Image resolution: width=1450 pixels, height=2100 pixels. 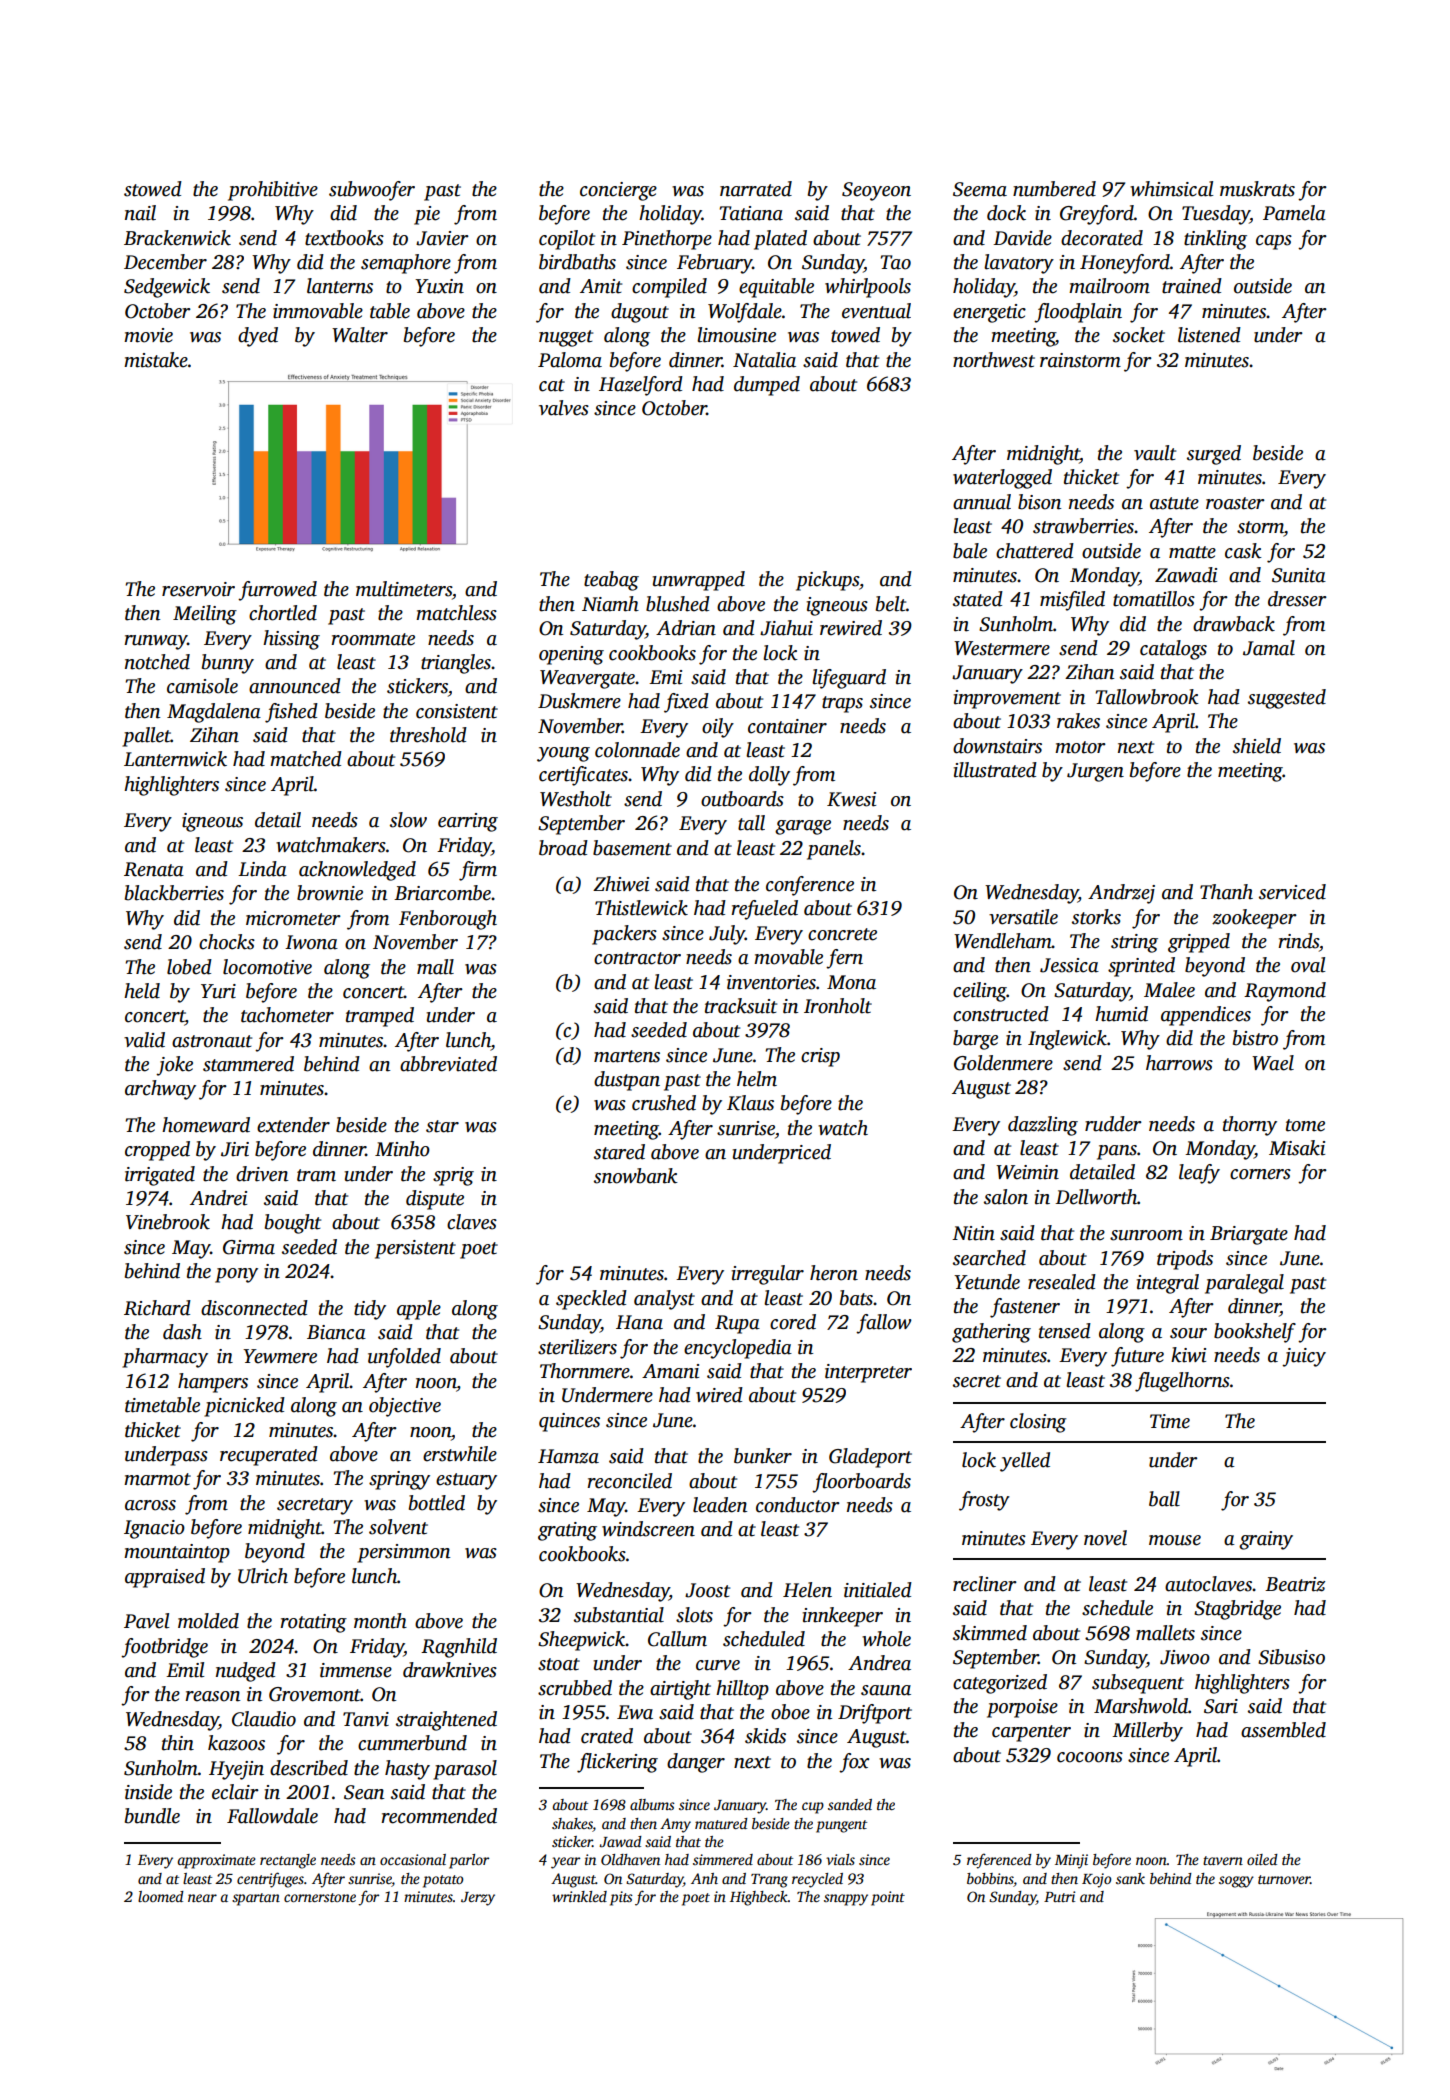 I want to click on nail, so click(x=140, y=213).
